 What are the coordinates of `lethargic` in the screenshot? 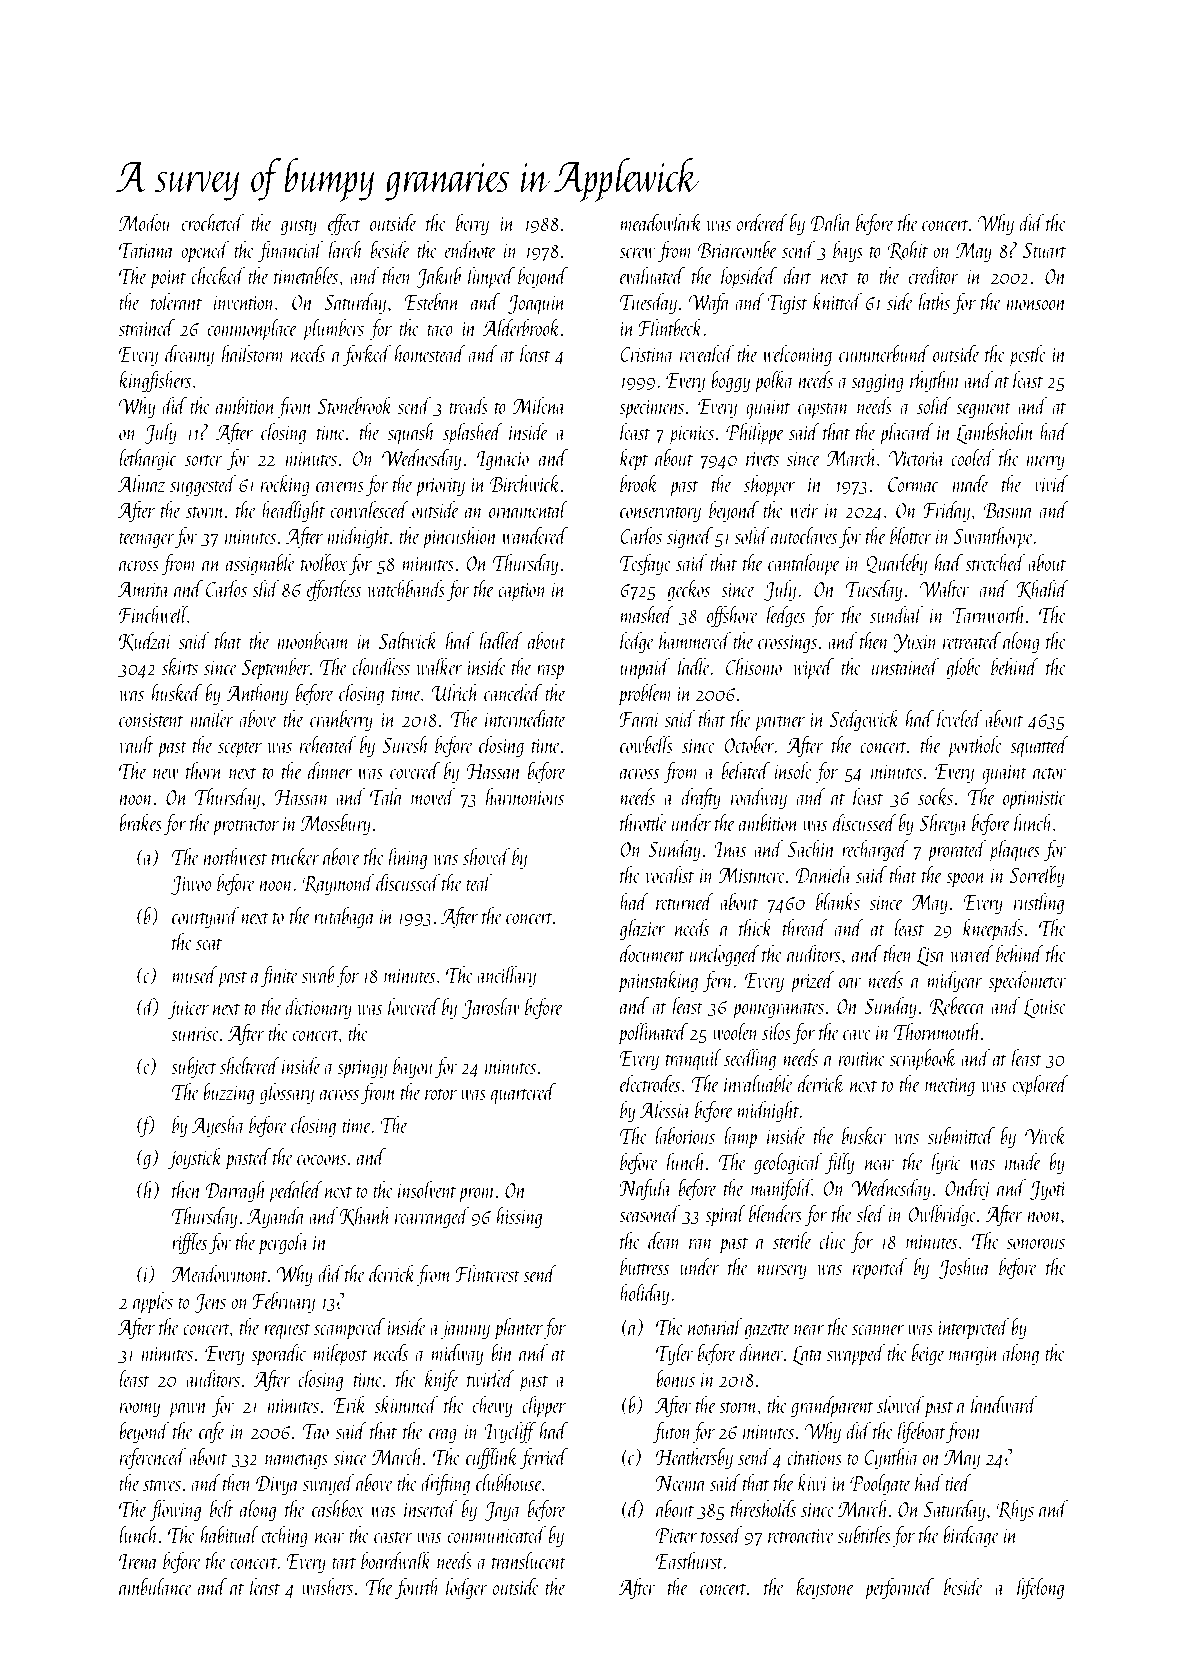 It's located at (148, 460).
